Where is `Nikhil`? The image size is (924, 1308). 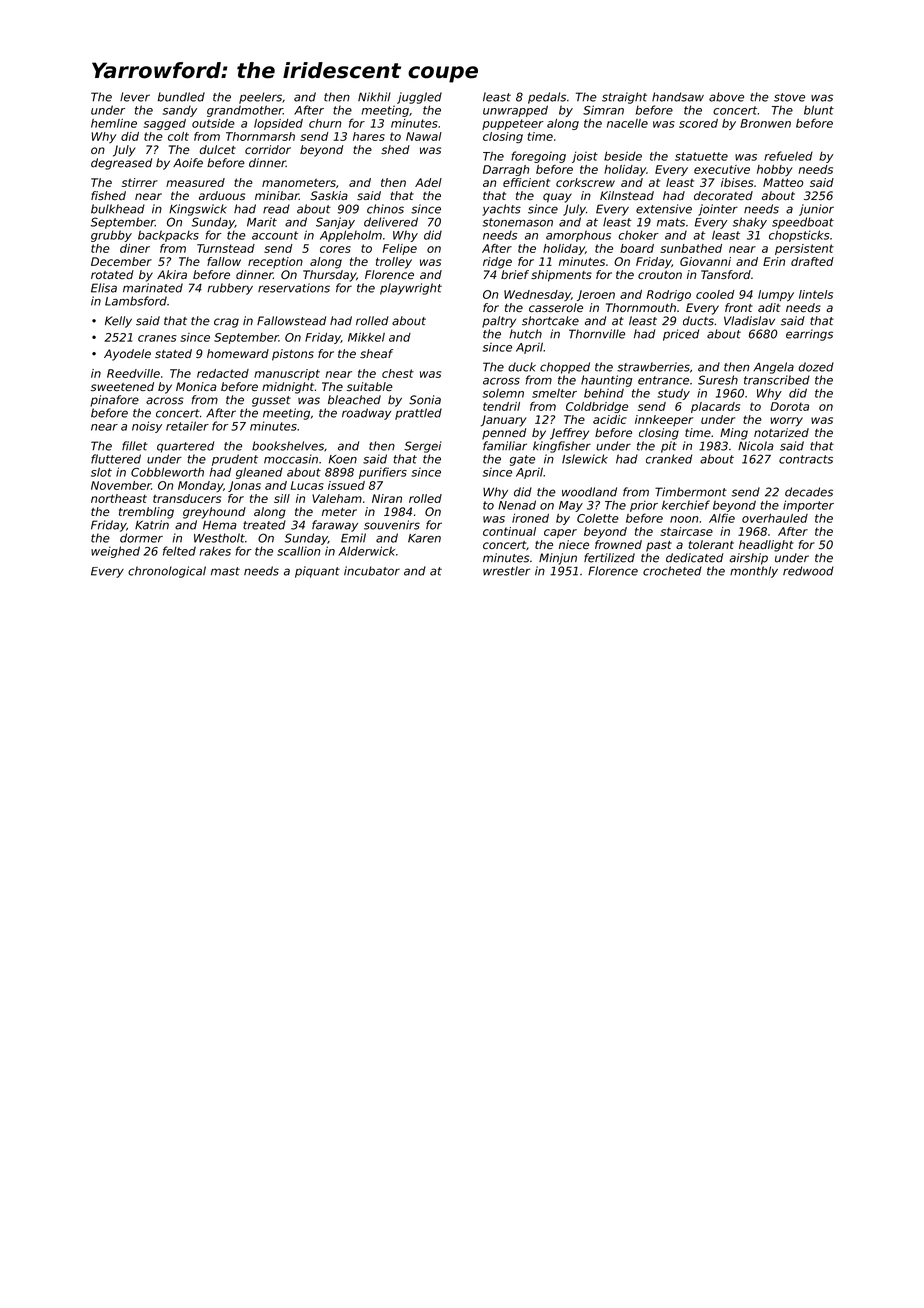
Nikhil is located at coordinates (374, 97).
